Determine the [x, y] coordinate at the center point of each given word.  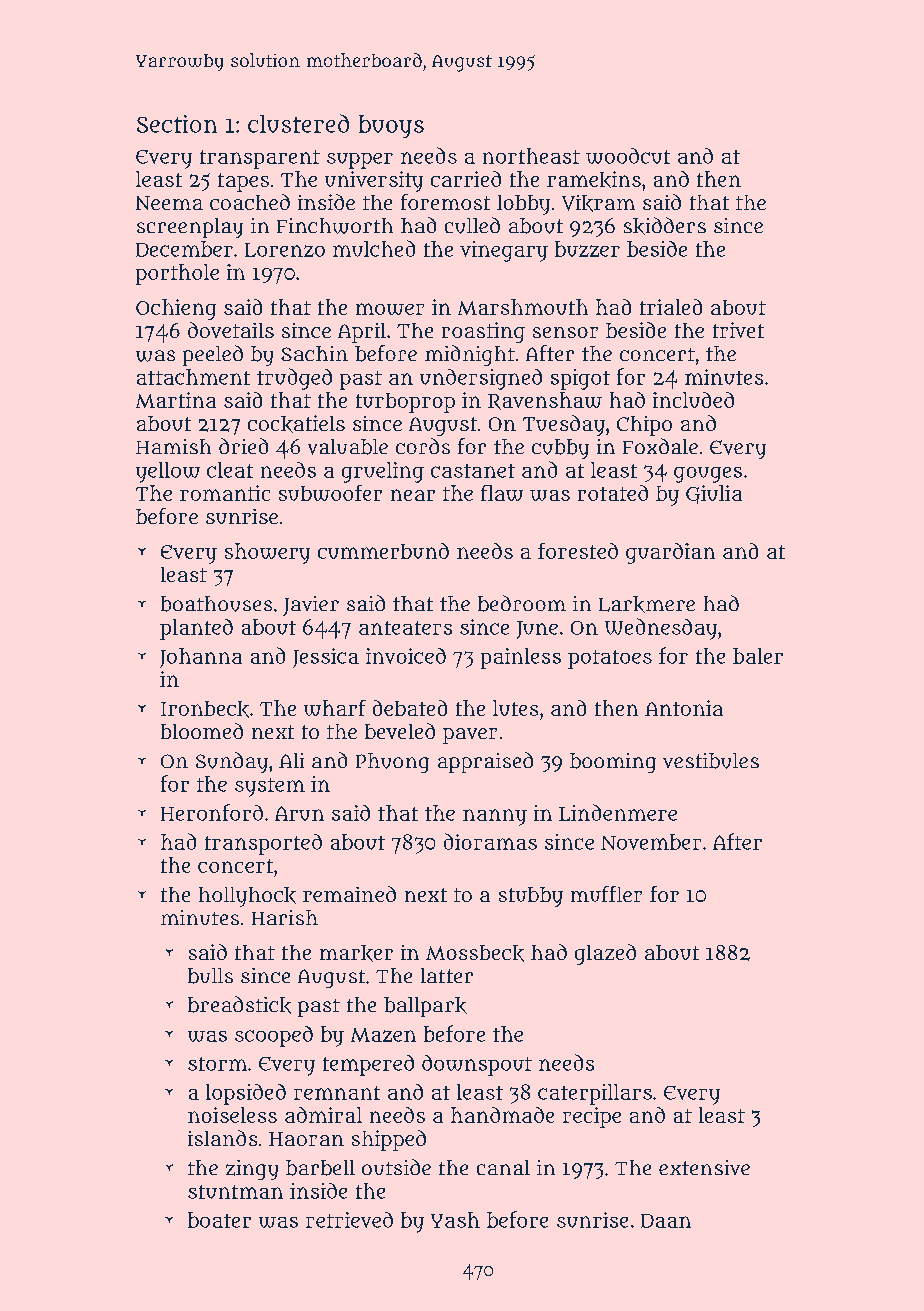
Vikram [598, 203]
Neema [169, 203]
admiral [323, 1115]
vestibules [711, 761]
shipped [389, 1140]
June [537, 630]
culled [472, 225]
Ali [291, 760]
